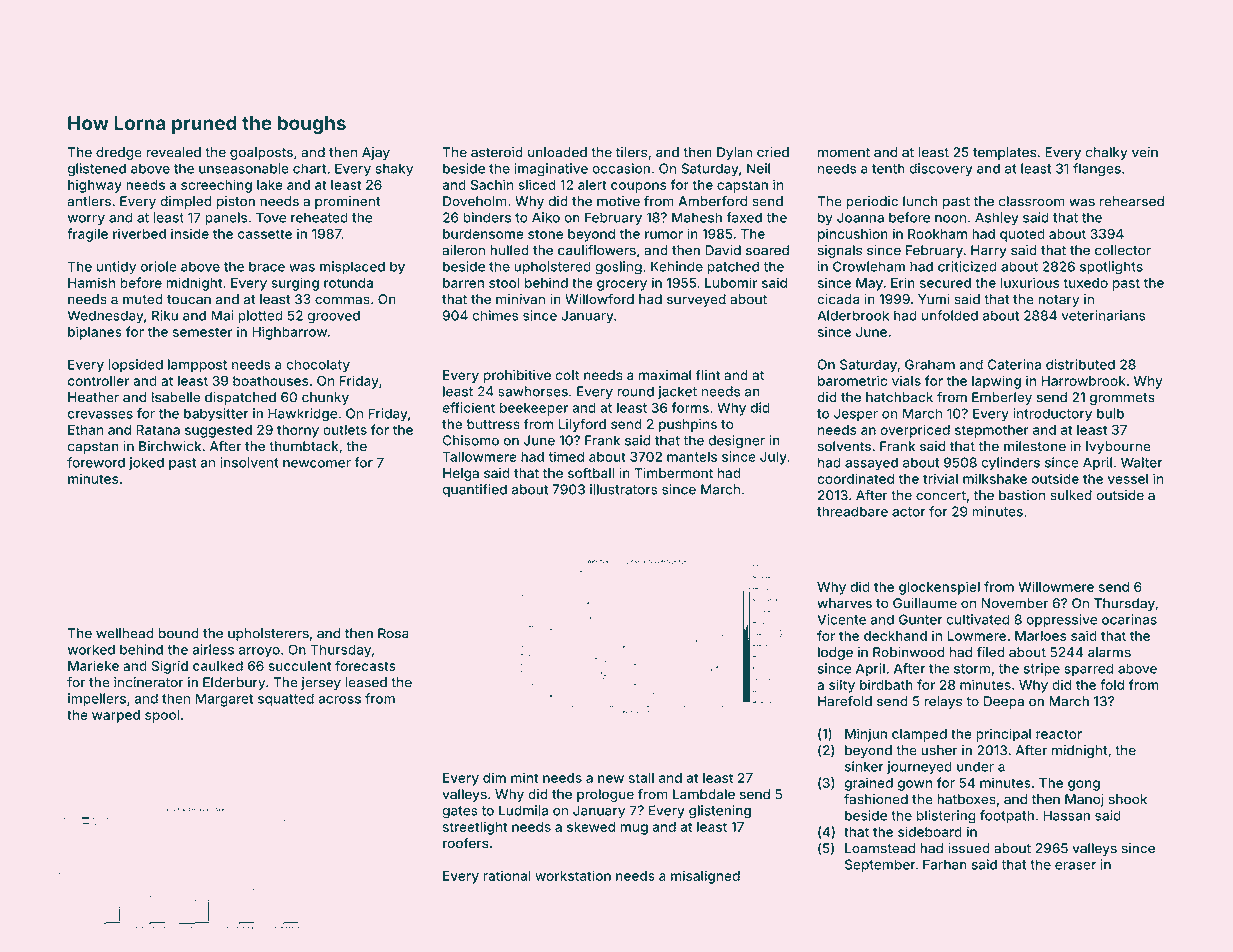 This page has width=1233, height=952. What do you see at coordinates (876, 799) in the page?
I see `fashioned` at bounding box center [876, 799].
